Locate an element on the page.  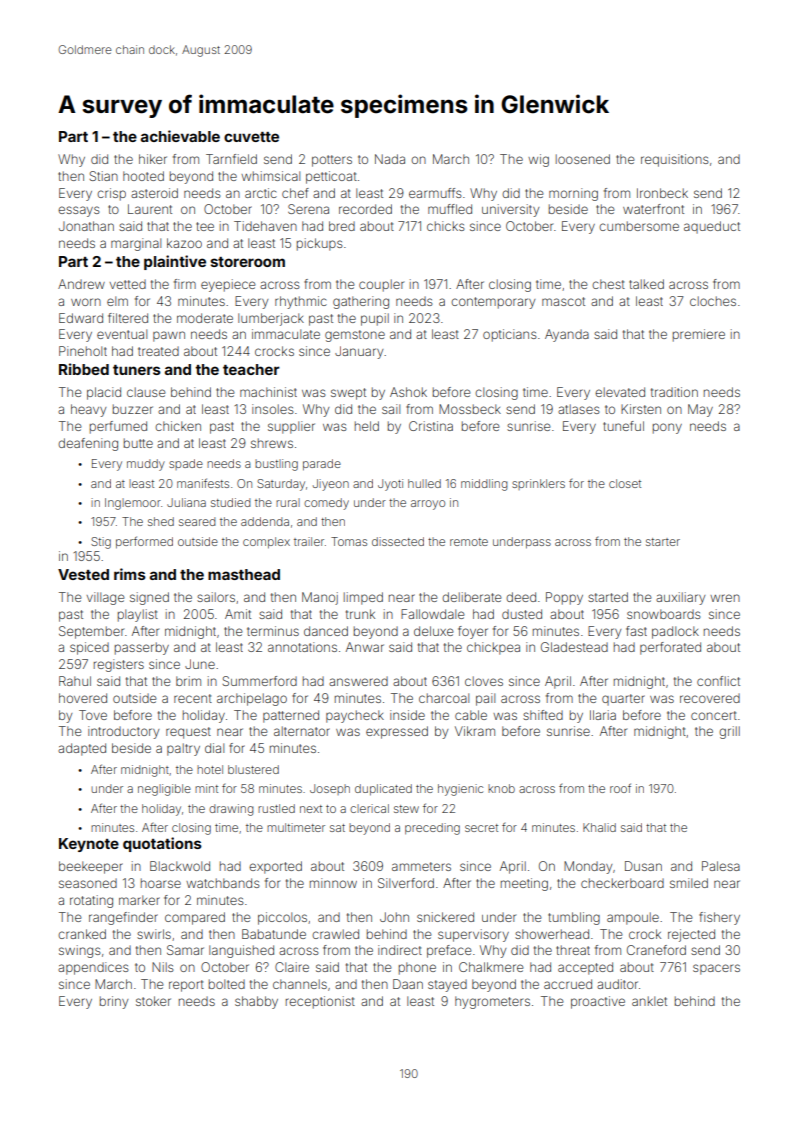
loosened is located at coordinates (583, 159).
